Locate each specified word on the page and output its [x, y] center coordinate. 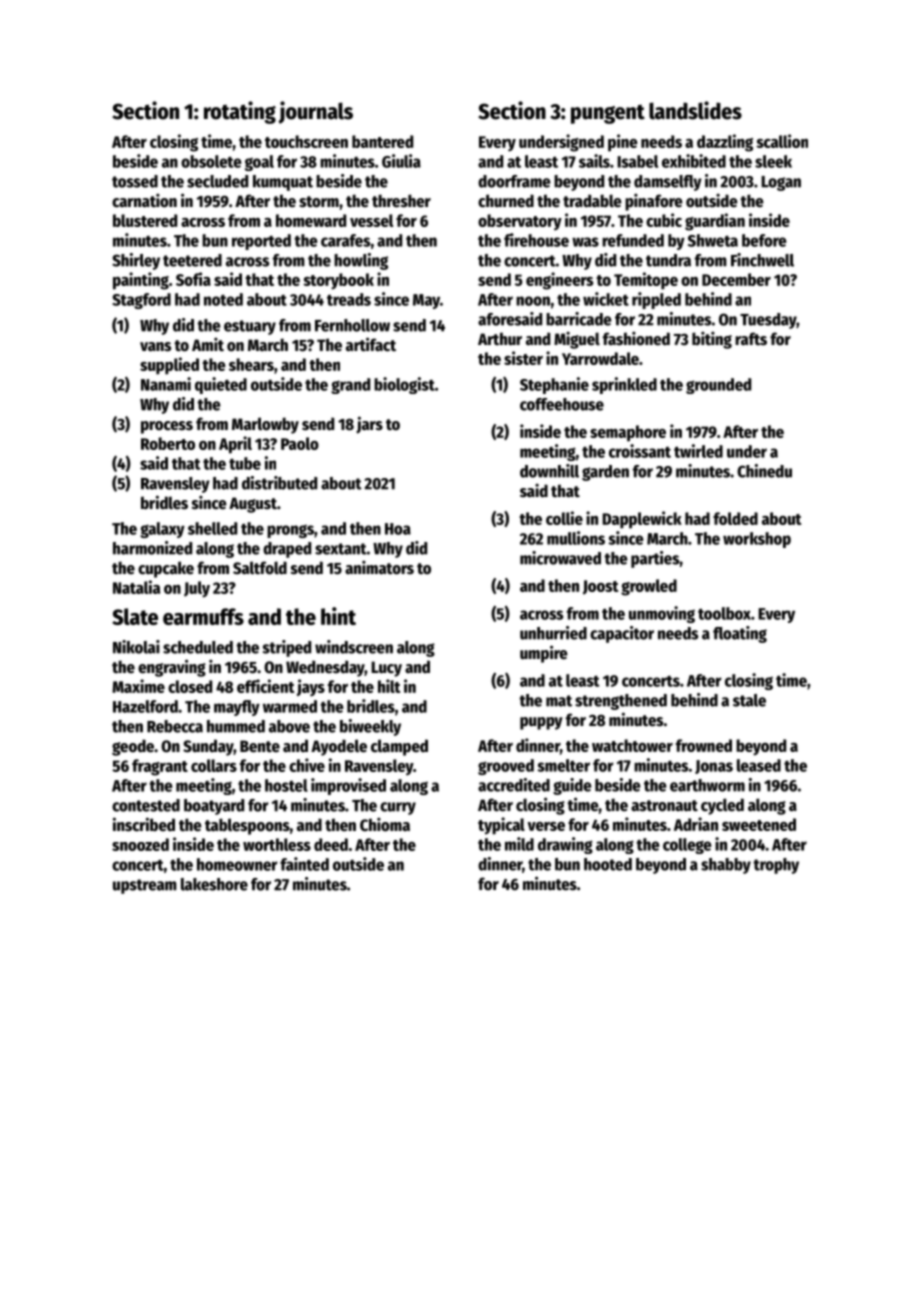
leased [759, 765]
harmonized [152, 548]
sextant [341, 549]
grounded [718, 386]
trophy [776, 866]
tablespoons [247, 826]
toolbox [724, 613]
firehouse [536, 240]
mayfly [237, 708]
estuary [250, 327]
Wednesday [325, 668]
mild [519, 844]
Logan [781, 183]
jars [369, 425]
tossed [135, 181]
